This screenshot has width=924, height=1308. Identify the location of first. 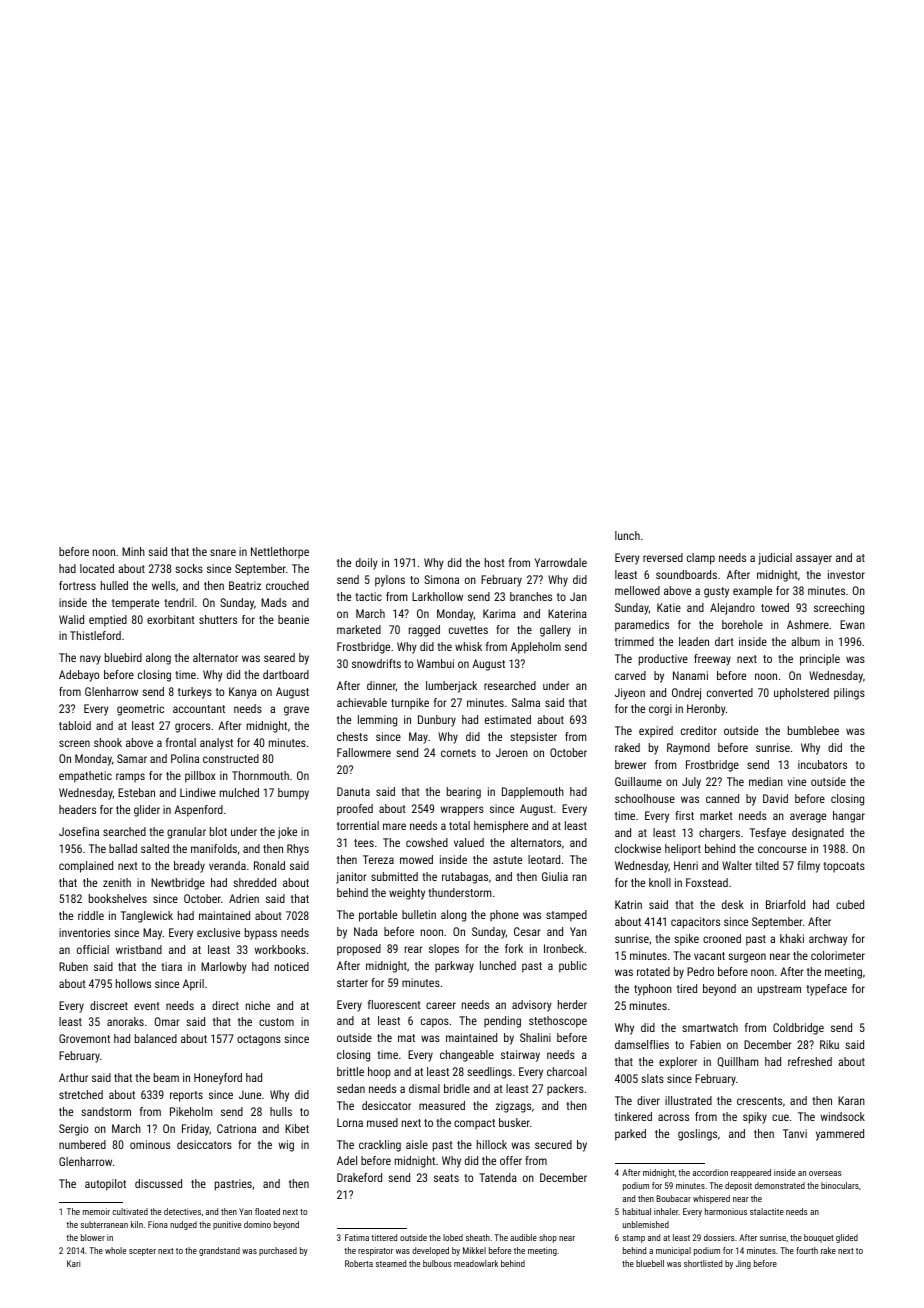
(684, 815).
